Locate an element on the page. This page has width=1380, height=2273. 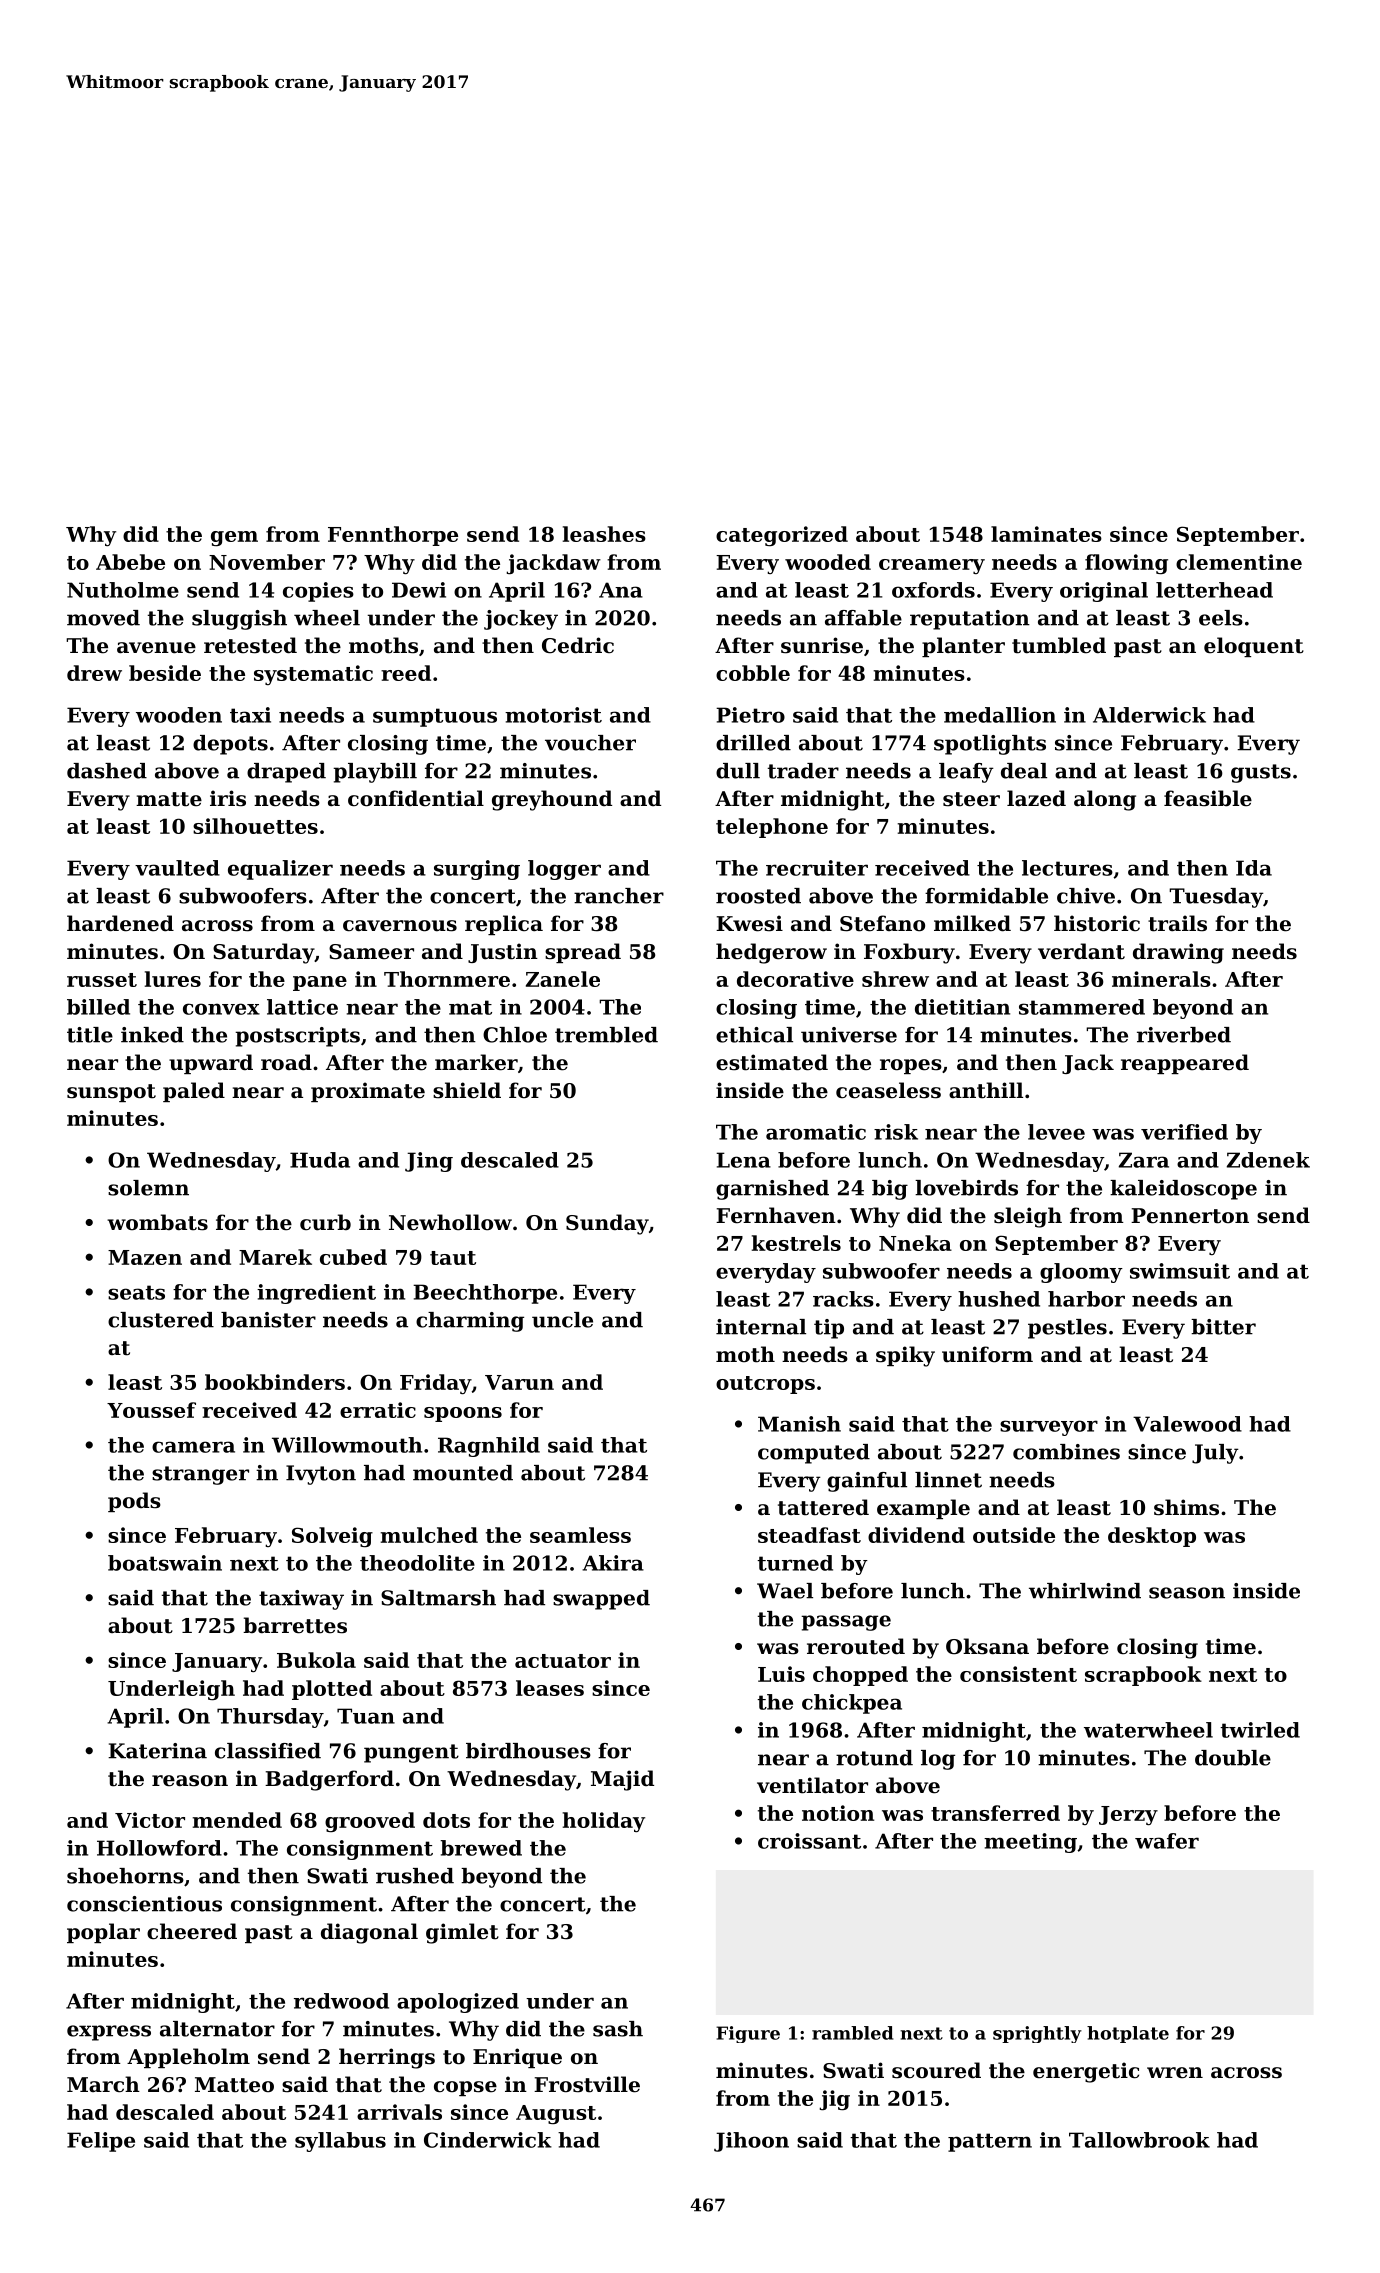
combines is located at coordinates (1066, 1452).
